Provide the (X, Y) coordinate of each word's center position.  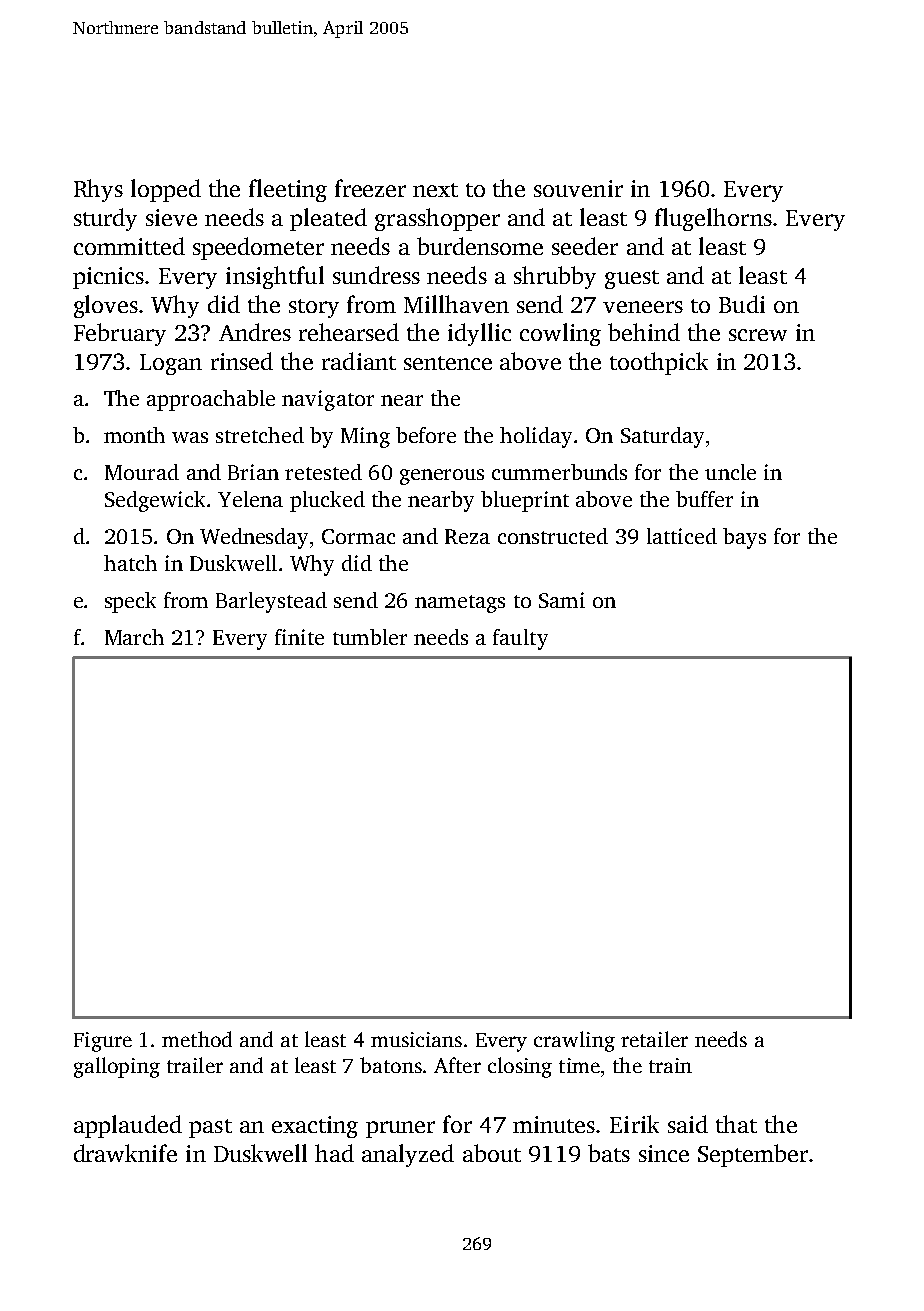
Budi (742, 304)
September (753, 1155)
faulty (520, 639)
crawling (574, 1041)
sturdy (105, 219)
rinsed (242, 361)
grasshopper (437, 219)
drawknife (125, 1153)
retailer (654, 1039)
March (134, 637)
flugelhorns (713, 219)
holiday (536, 437)
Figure (103, 1042)
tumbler (370, 637)
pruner (400, 1129)
